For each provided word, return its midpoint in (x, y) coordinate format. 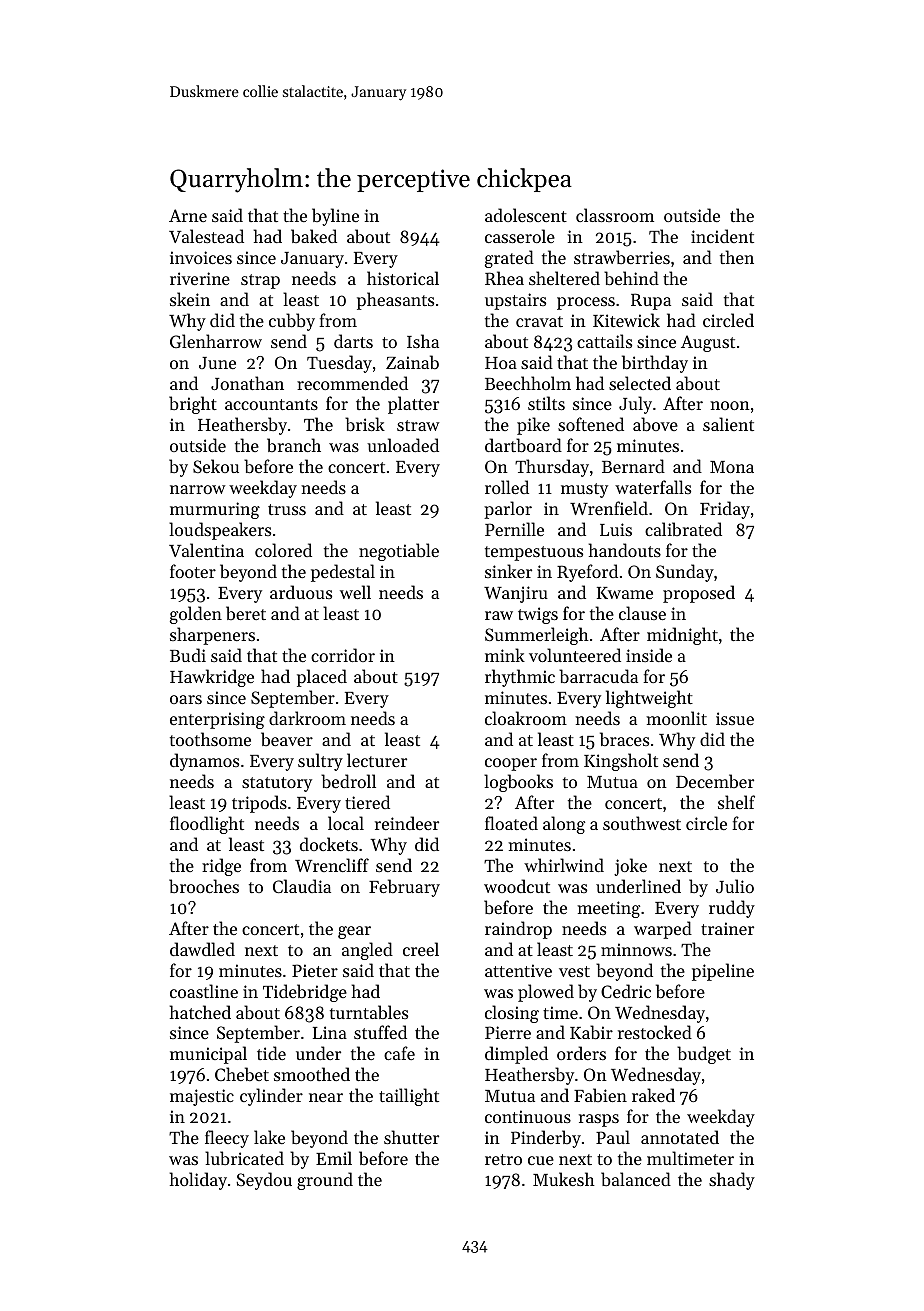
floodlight (207, 825)
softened (591, 424)
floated (511, 823)
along (564, 825)
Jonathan (247, 383)
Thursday (552, 468)
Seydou (264, 1181)
